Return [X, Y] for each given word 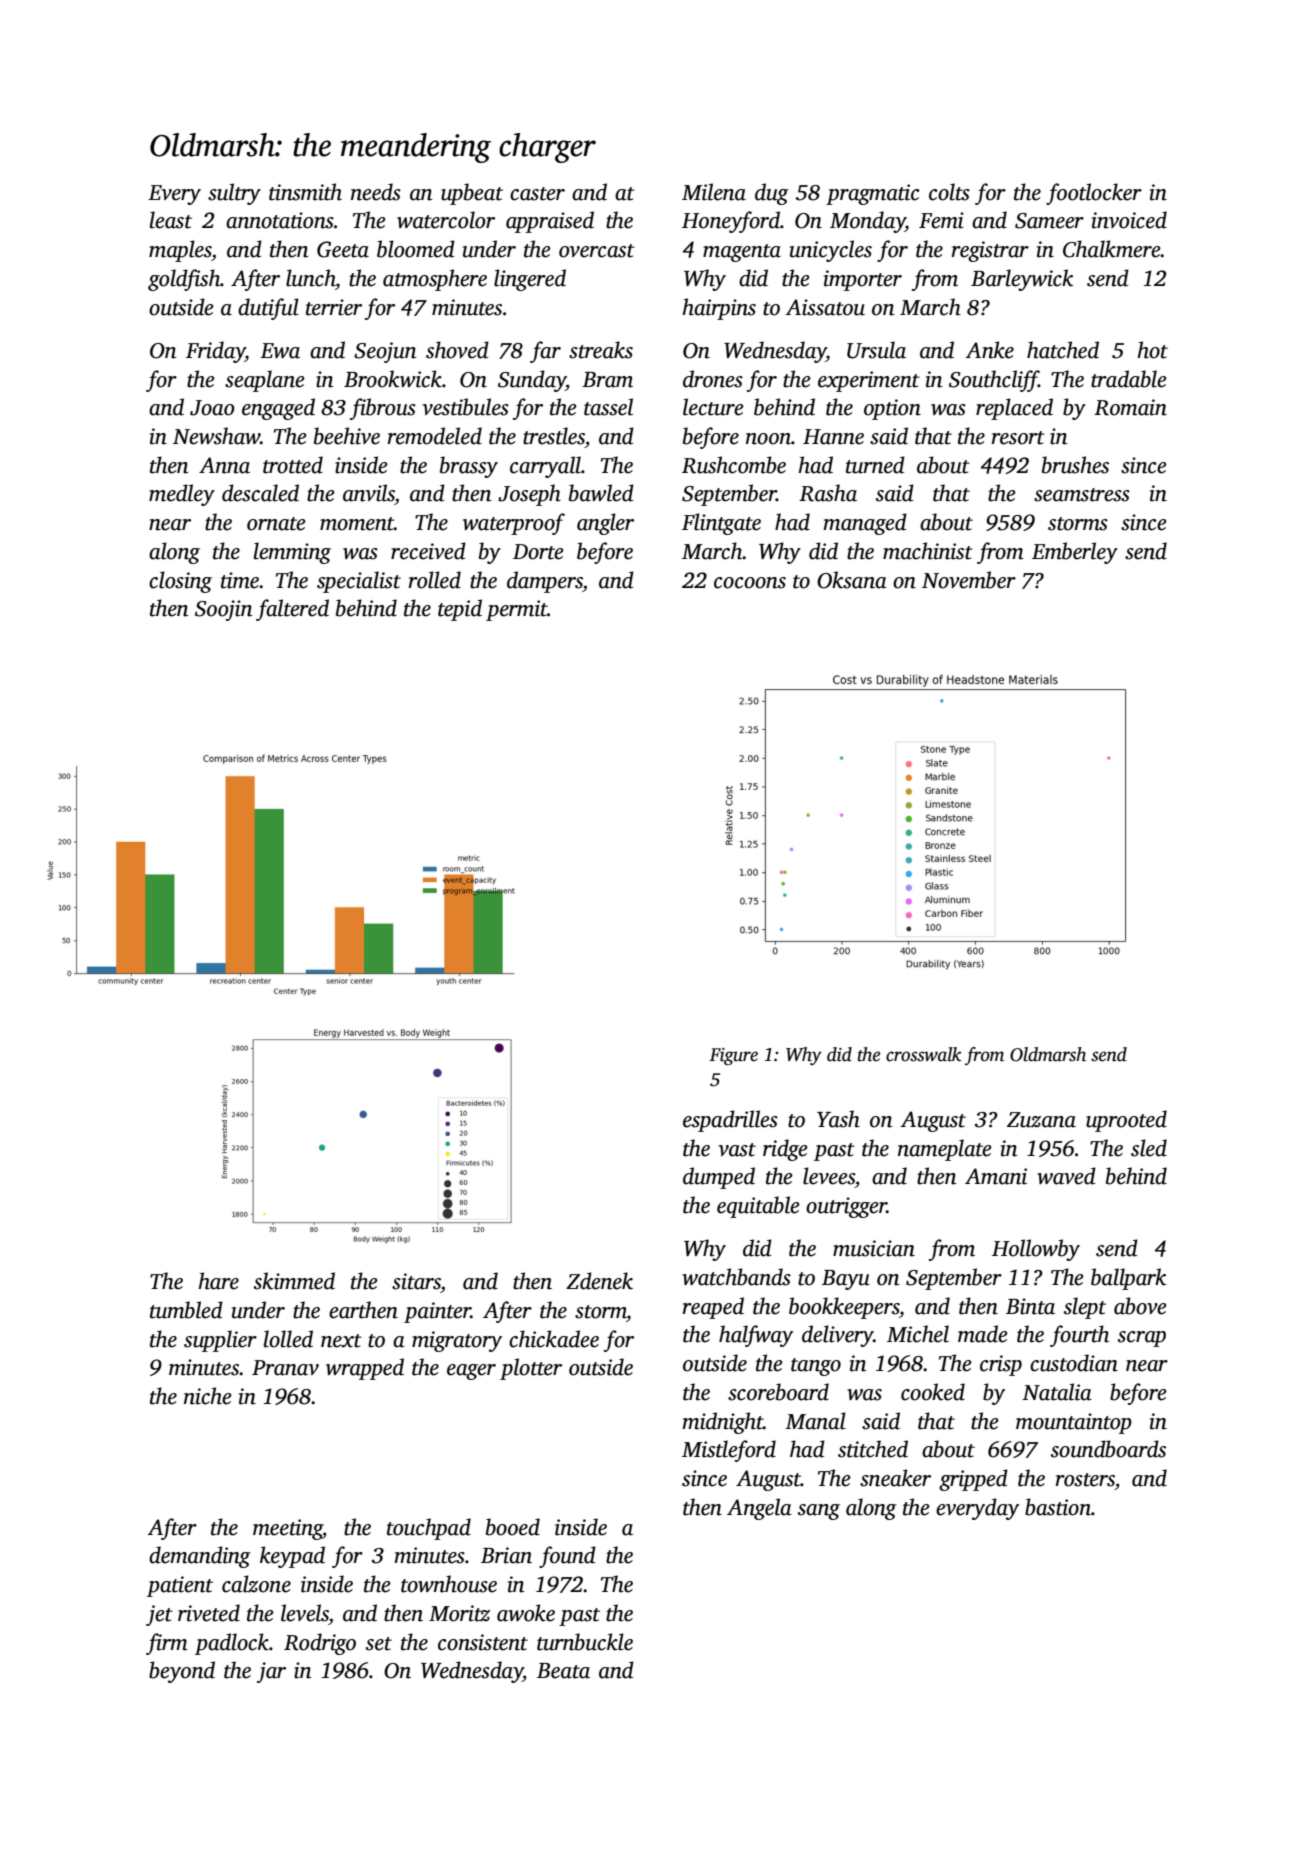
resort [1018, 438]
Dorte [538, 552]
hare [218, 1281]
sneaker [895, 1478]
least [171, 220]
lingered [530, 280]
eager [471, 1372]
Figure [733, 1057]
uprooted [1126, 1121]
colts [949, 192]
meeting [288, 1529]
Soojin [223, 610]
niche [208, 1396]
